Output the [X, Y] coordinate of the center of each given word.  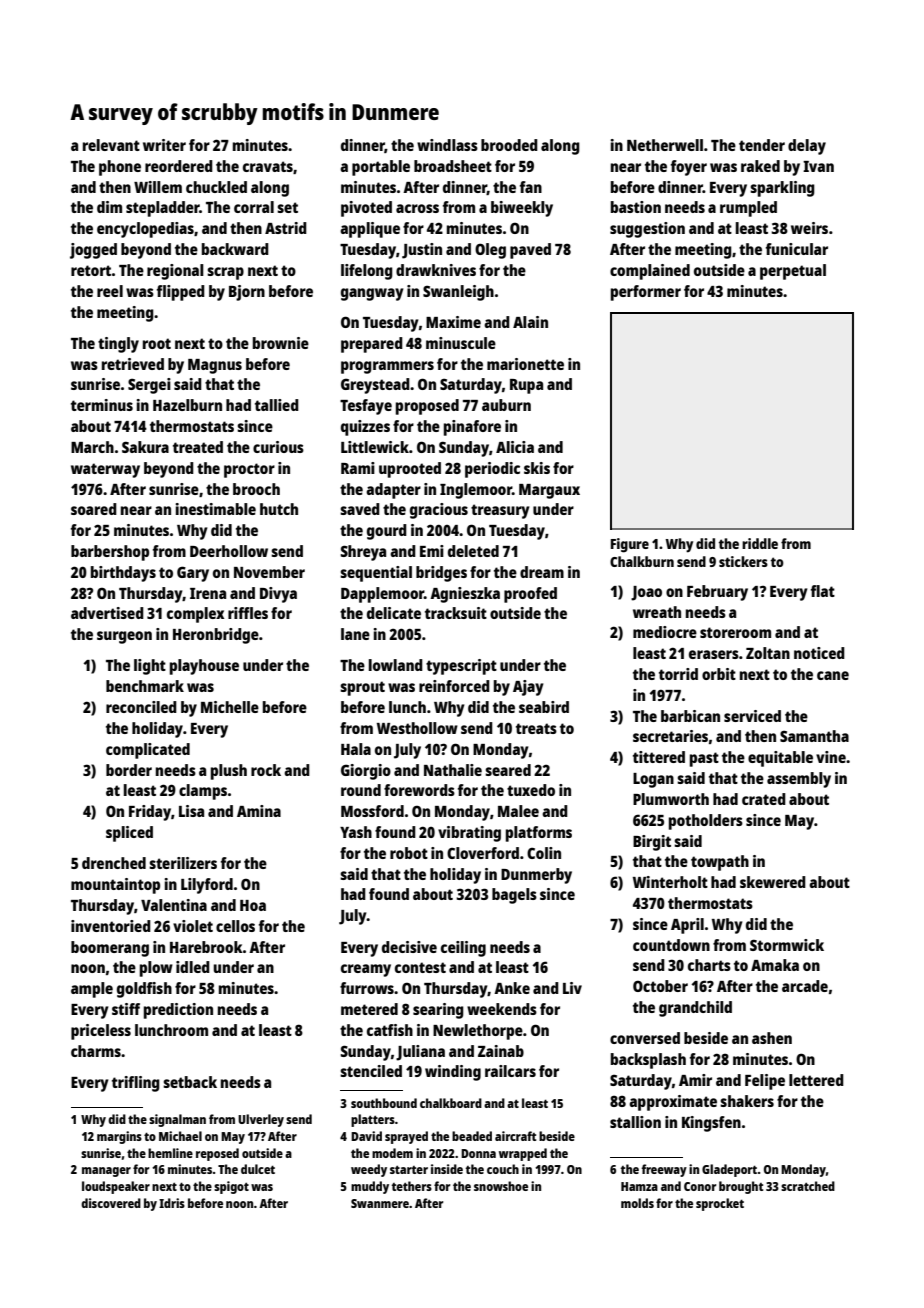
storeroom [735, 632]
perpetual [793, 272]
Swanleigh [458, 293]
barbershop [110, 553]
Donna [478, 1153]
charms [96, 1051]
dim [109, 207]
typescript [461, 667]
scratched [808, 1186]
